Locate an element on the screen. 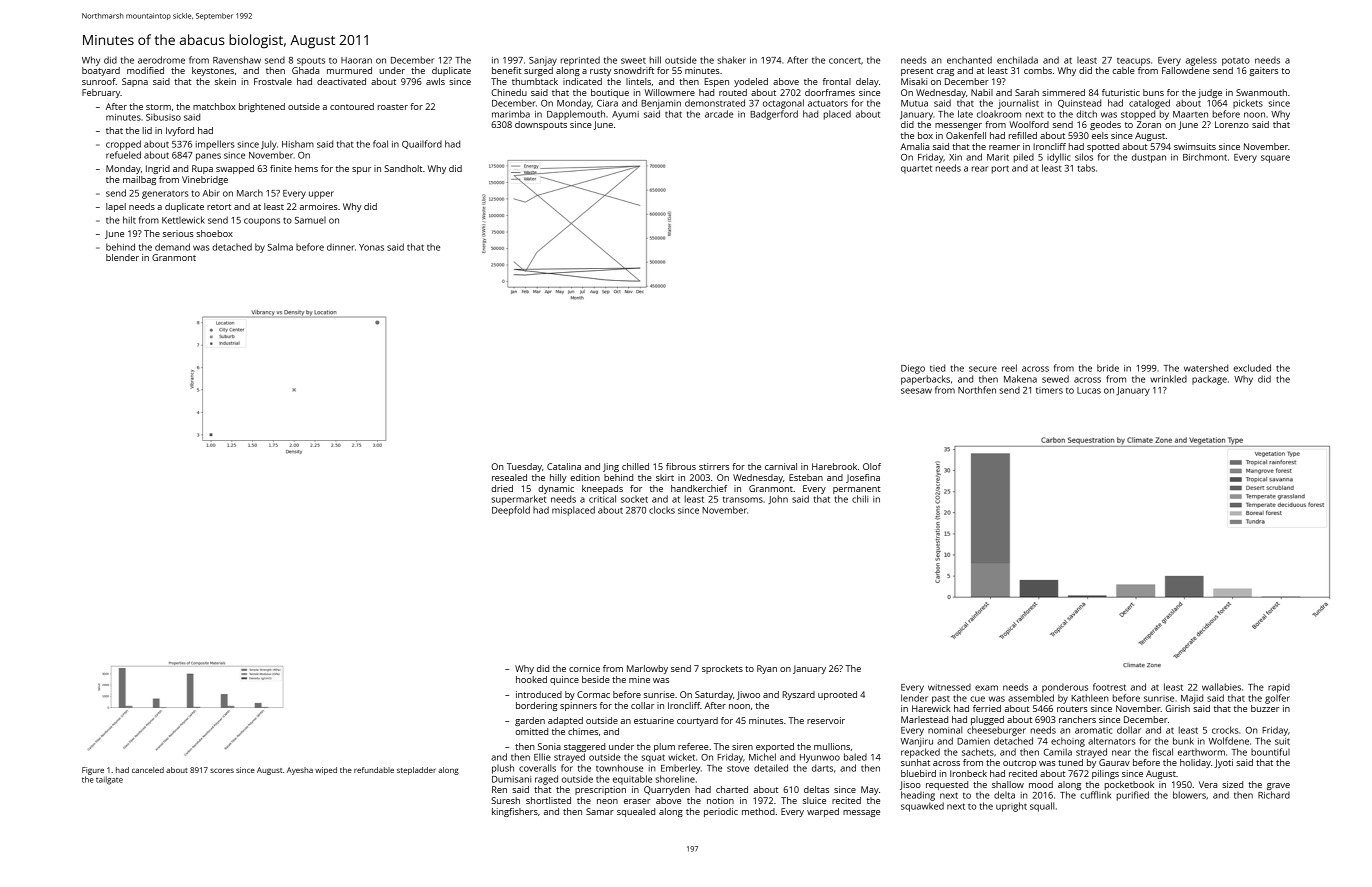  rear is located at coordinates (980, 169).
